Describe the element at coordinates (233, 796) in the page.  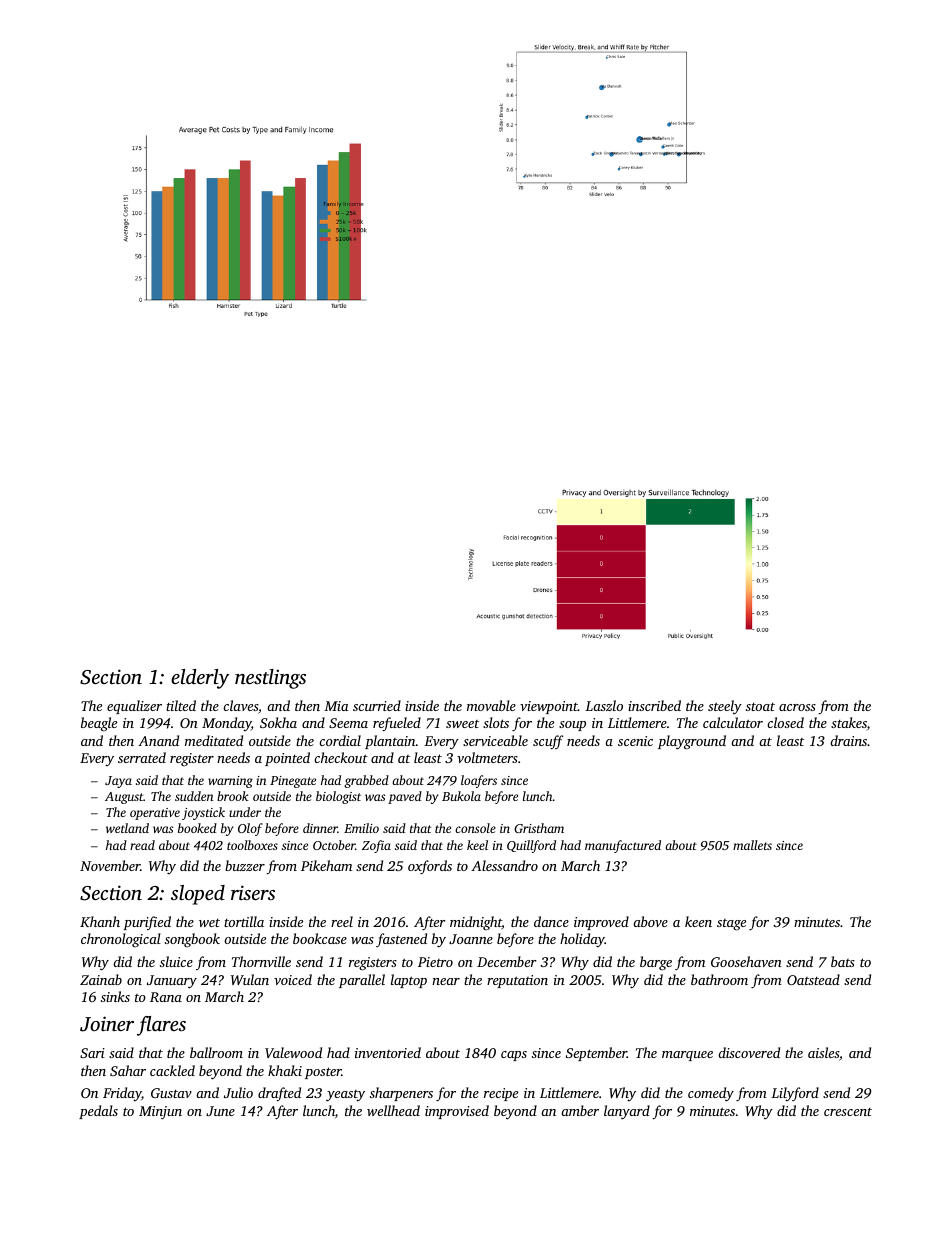
I see `brook` at that location.
